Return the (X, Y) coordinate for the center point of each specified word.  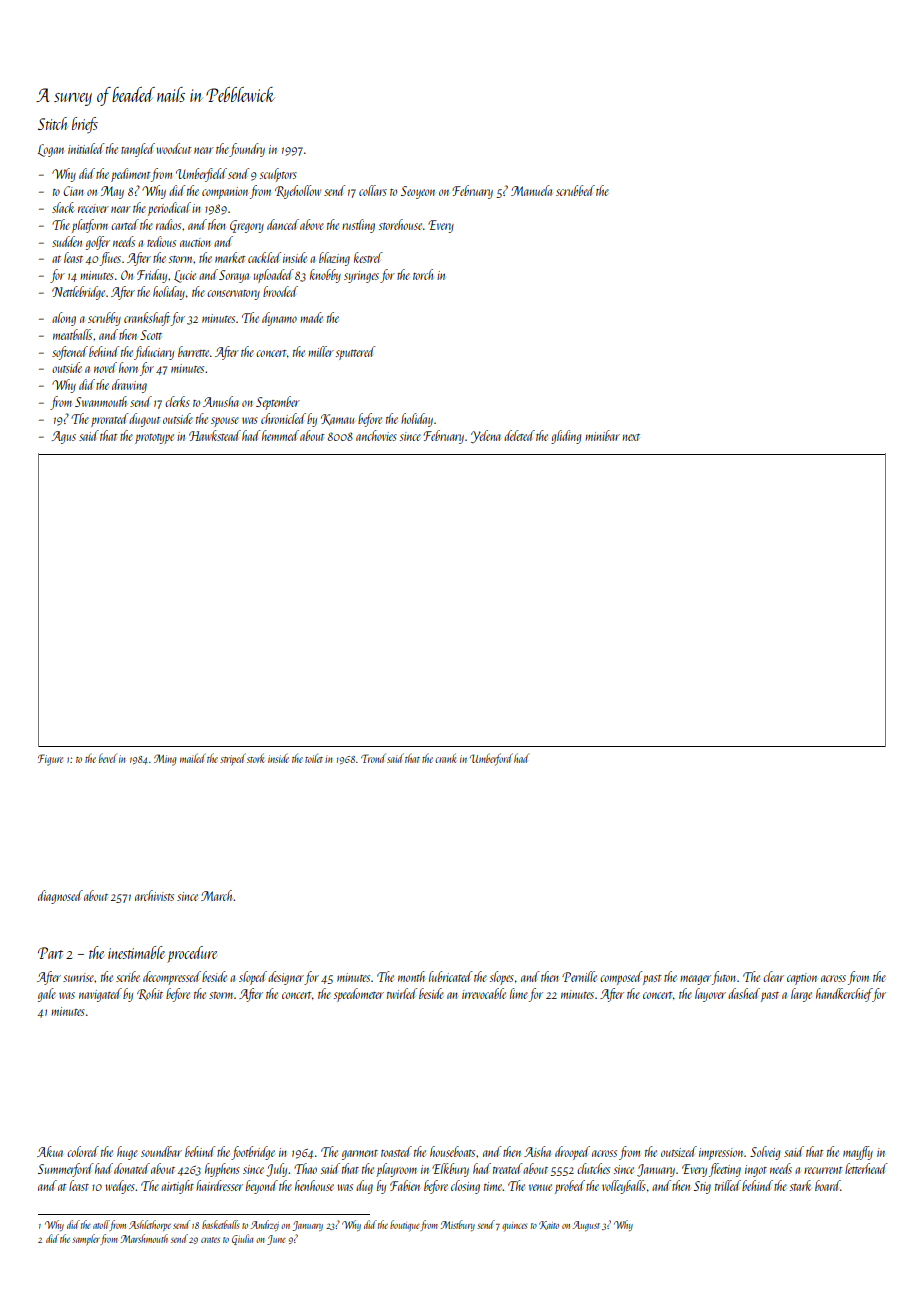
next (631, 437)
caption (802, 979)
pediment (131, 175)
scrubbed (575, 190)
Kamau (337, 419)
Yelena (486, 436)
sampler (86, 1239)
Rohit (150, 994)
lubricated (450, 976)
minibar (602, 435)
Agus (64, 437)
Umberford (491, 759)
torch (423, 274)
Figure (50, 760)
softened (70, 353)
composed (621, 978)
